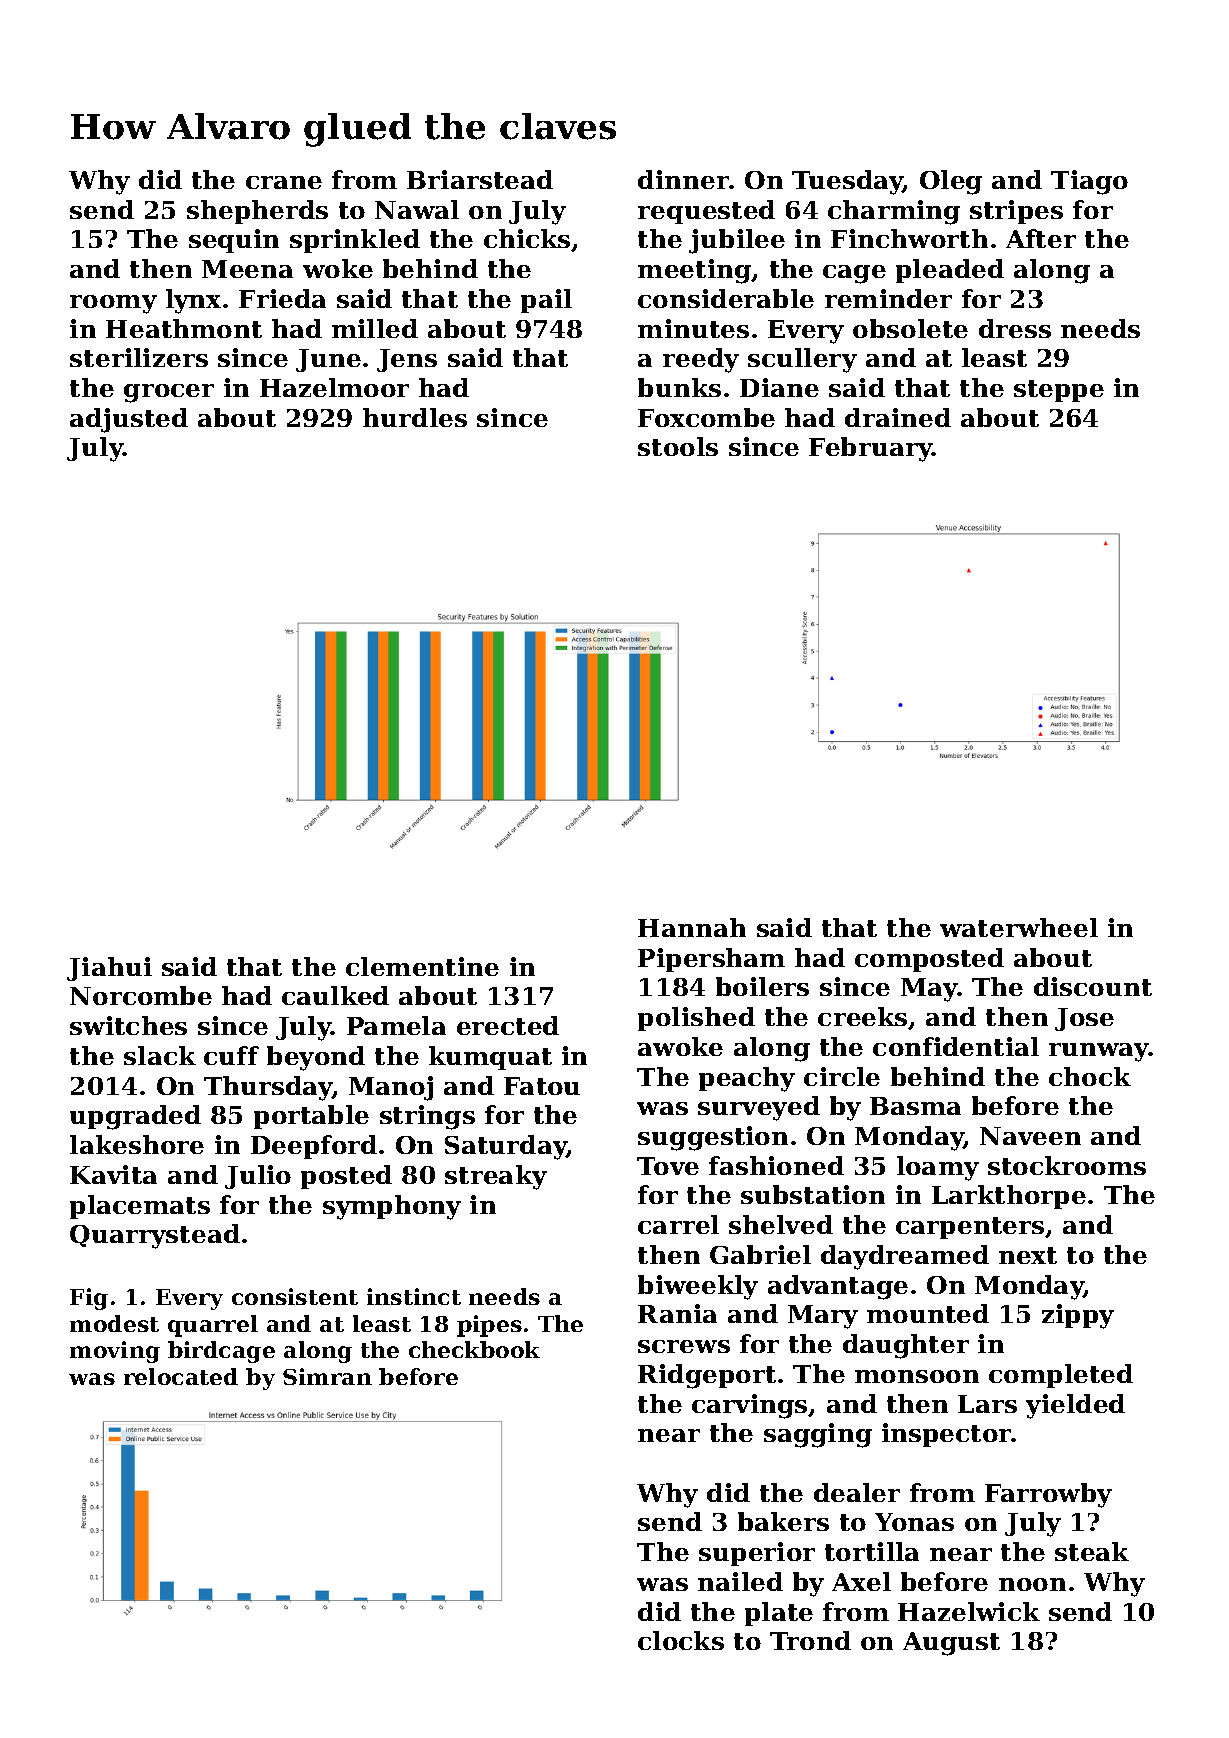 This image has width=1229, height=1738. Describe the element at coordinates (951, 182) in the image. I see `Oleg` at that location.
